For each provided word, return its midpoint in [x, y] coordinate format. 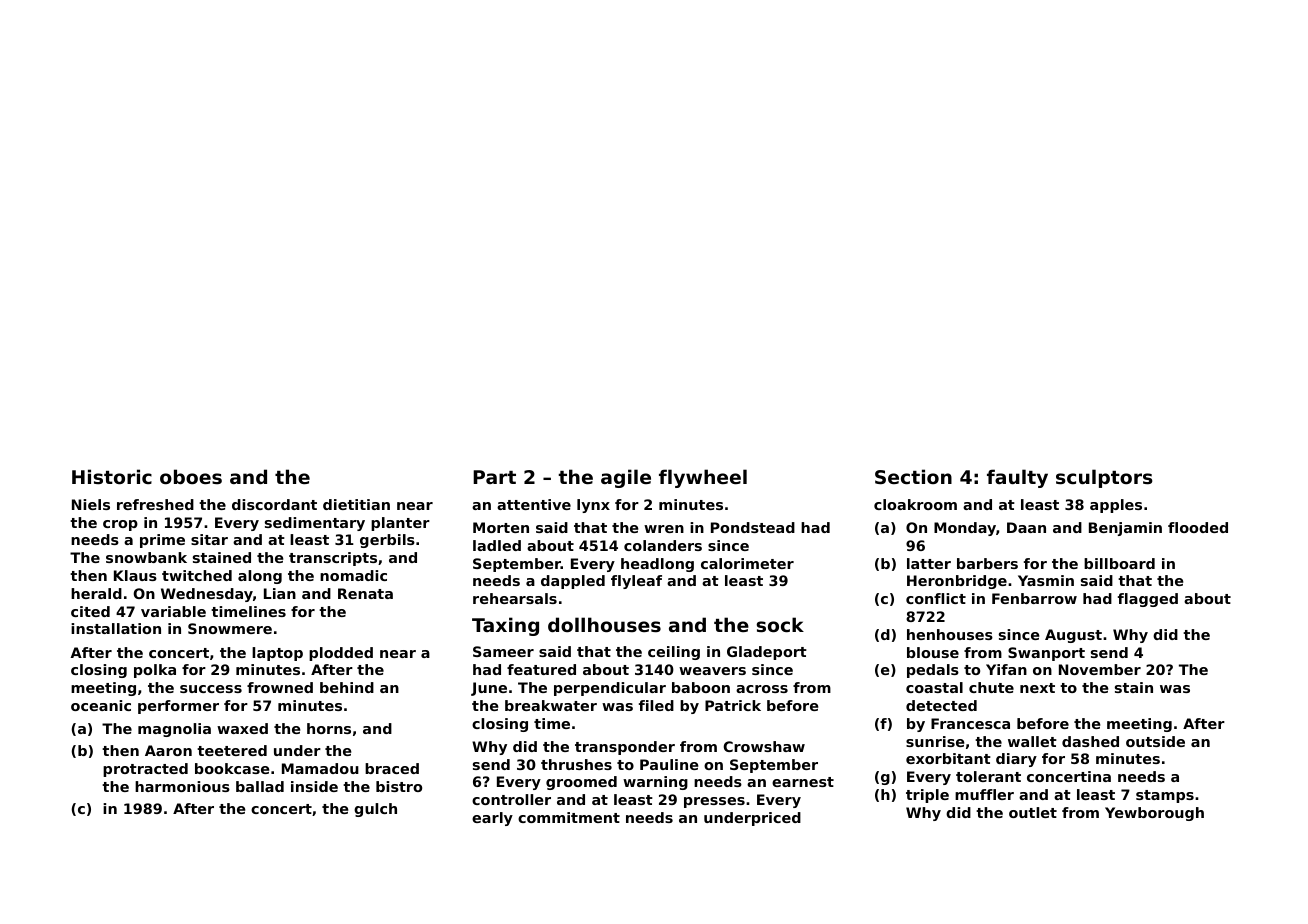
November [1100, 669]
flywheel [703, 478]
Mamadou [320, 768]
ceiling [674, 653]
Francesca [970, 723]
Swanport [1046, 654]
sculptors [1104, 478]
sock [780, 625]
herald [96, 593]
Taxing [505, 626]
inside [314, 786]
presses [714, 802]
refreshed [155, 504]
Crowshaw [764, 746]
